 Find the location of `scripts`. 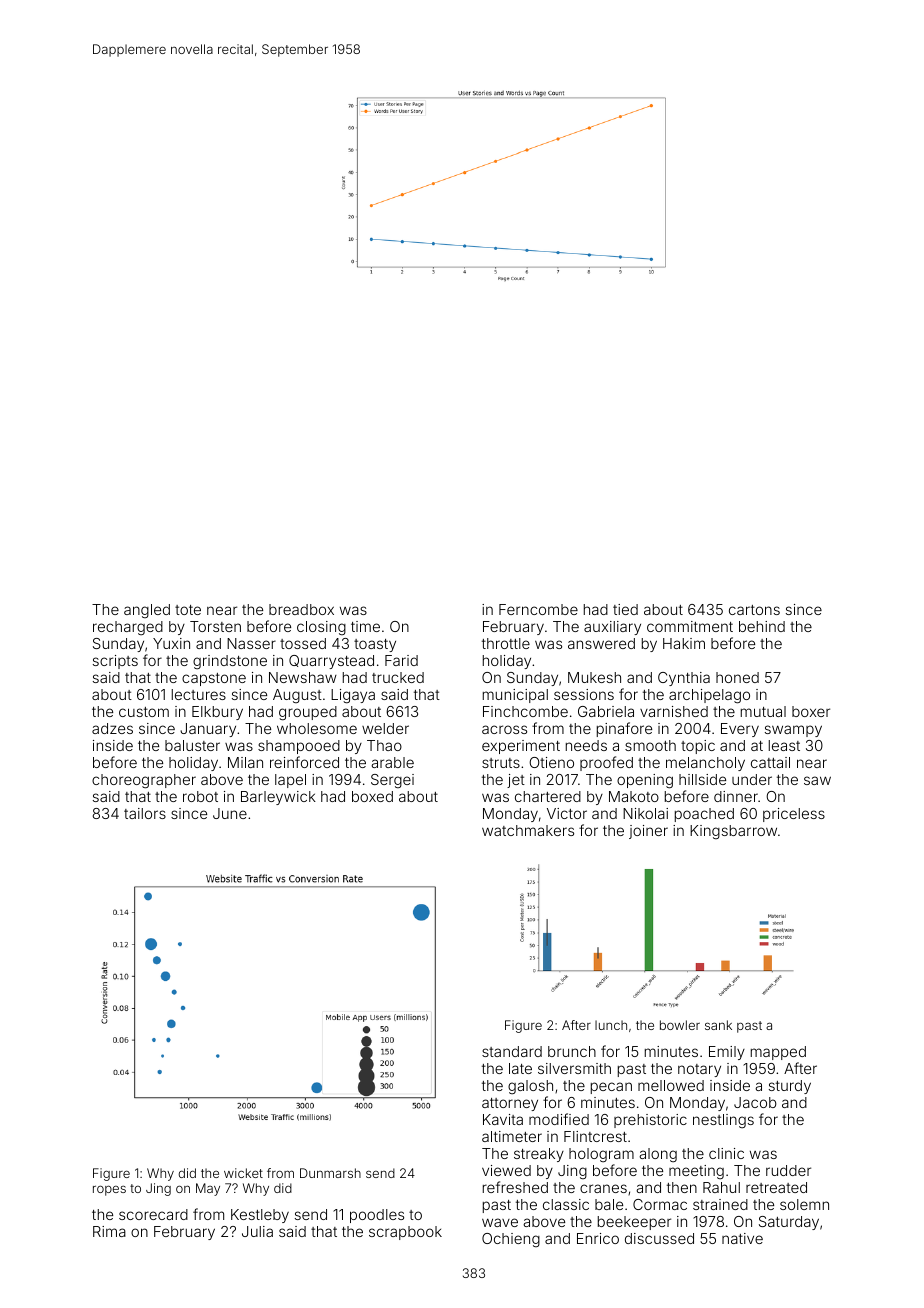

scripts is located at coordinates (115, 662).
